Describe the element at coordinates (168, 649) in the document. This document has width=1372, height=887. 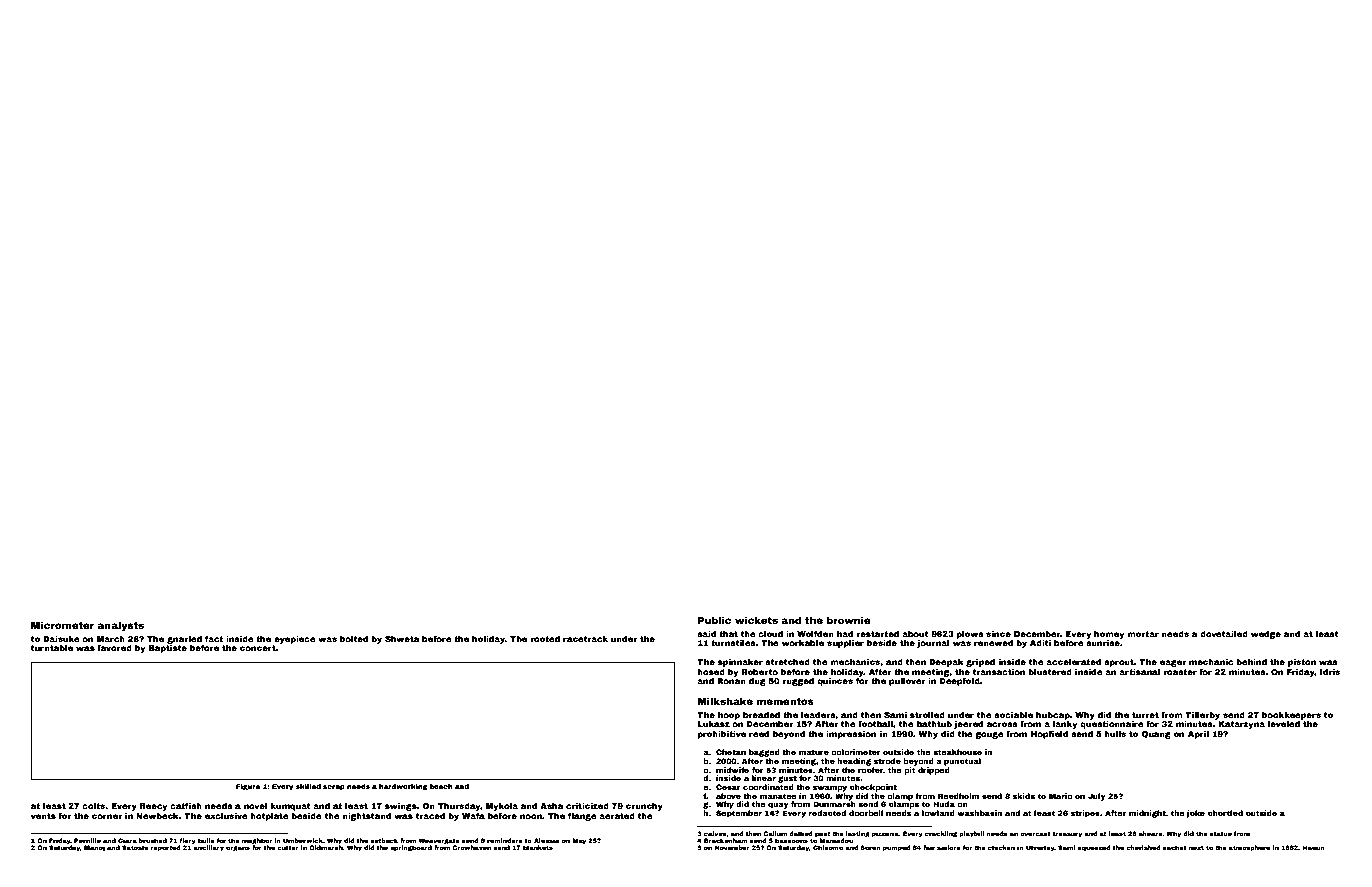
I see `Baptiste` at that location.
